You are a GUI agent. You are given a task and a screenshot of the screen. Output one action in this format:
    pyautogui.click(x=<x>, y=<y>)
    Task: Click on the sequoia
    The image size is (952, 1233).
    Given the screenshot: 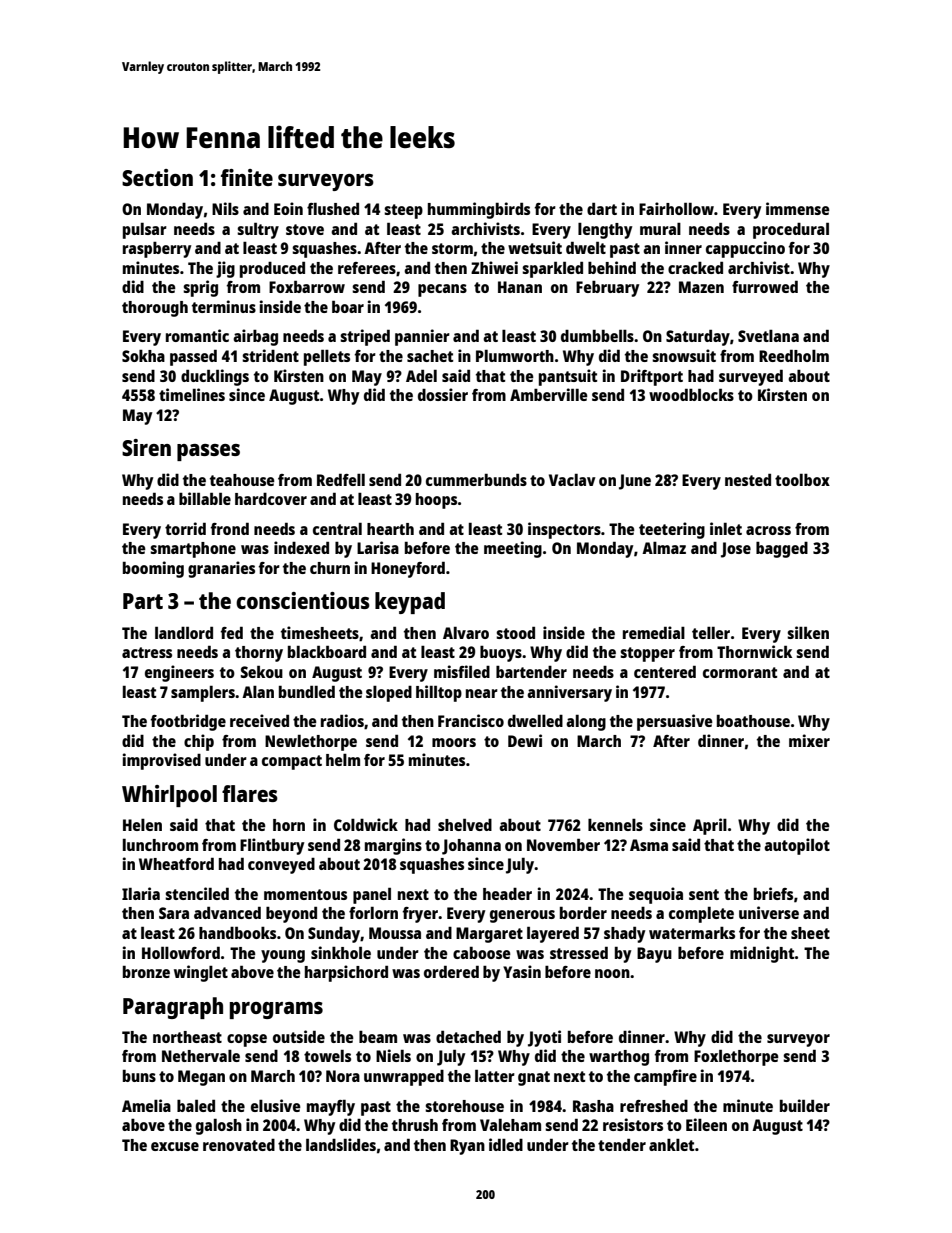 What is the action you would take?
    pyautogui.click(x=656, y=895)
